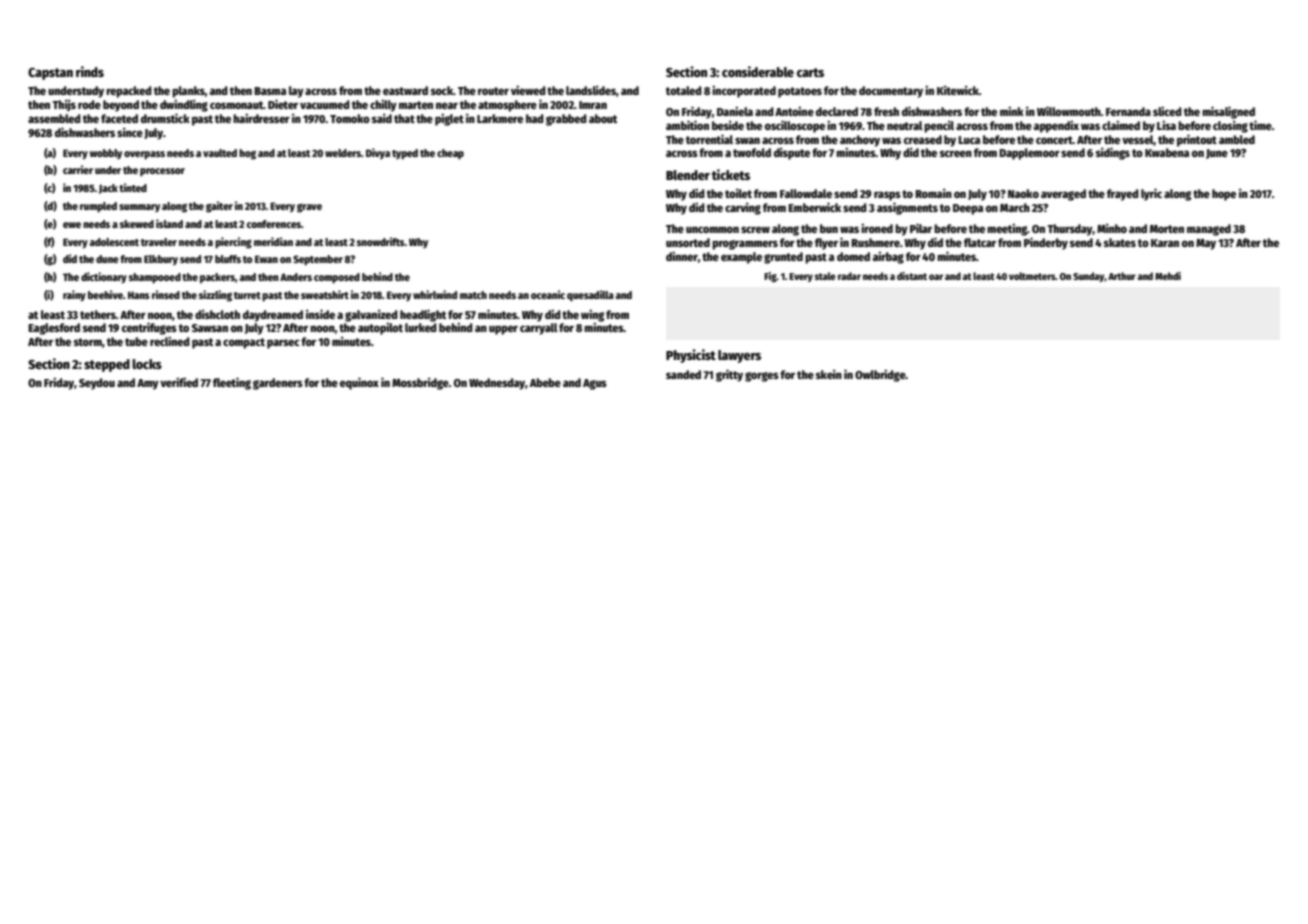  Describe the element at coordinates (534, 118) in the screenshot. I see `had` at that location.
